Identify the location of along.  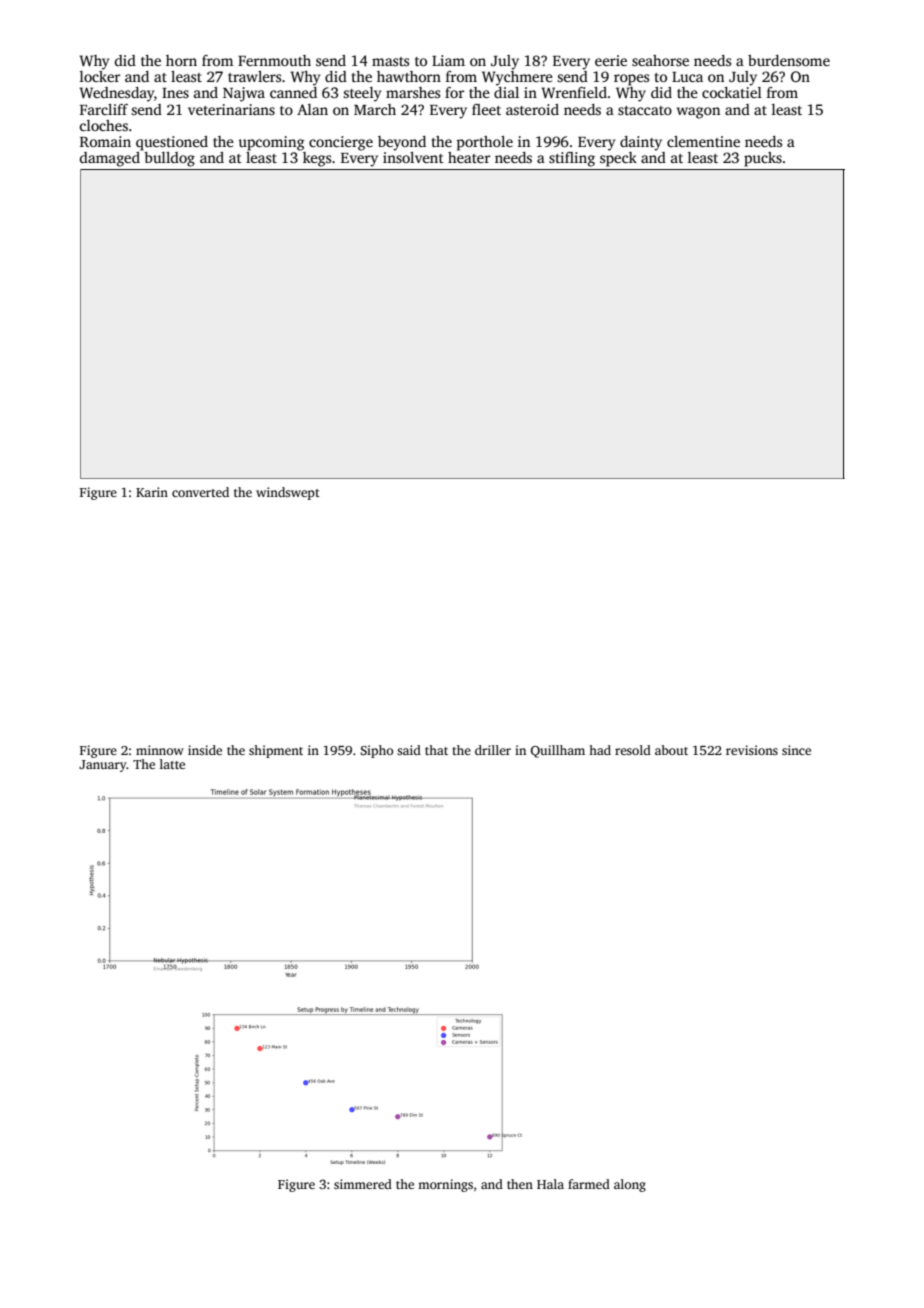
(630, 1185).
